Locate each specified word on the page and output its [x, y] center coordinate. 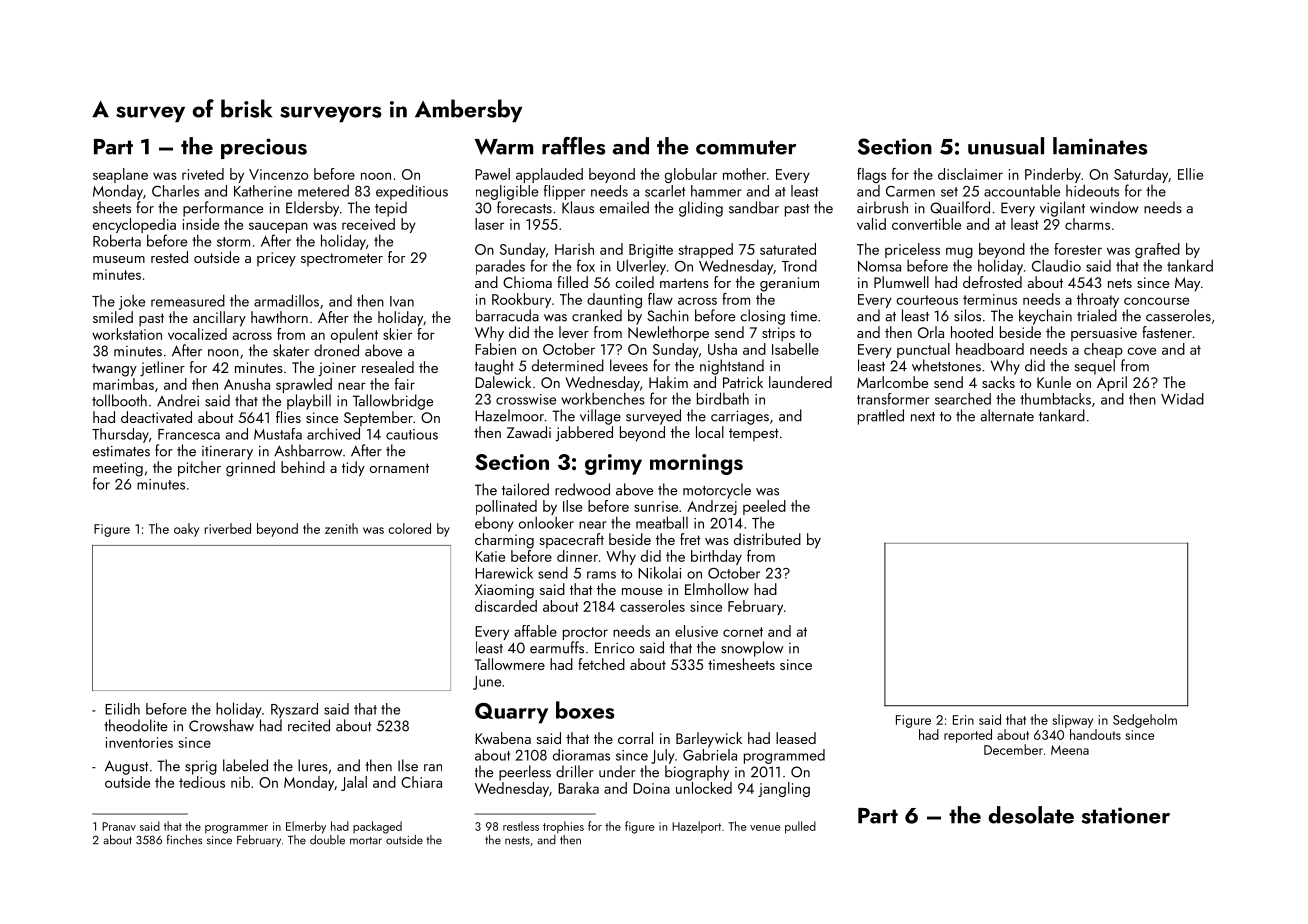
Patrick [743, 382]
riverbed [228, 528]
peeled [764, 507]
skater [291, 350]
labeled [245, 765]
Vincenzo [278, 174]
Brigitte [651, 251]
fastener [1167, 332]
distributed [767, 539]
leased [796, 738]
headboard [990, 349]
